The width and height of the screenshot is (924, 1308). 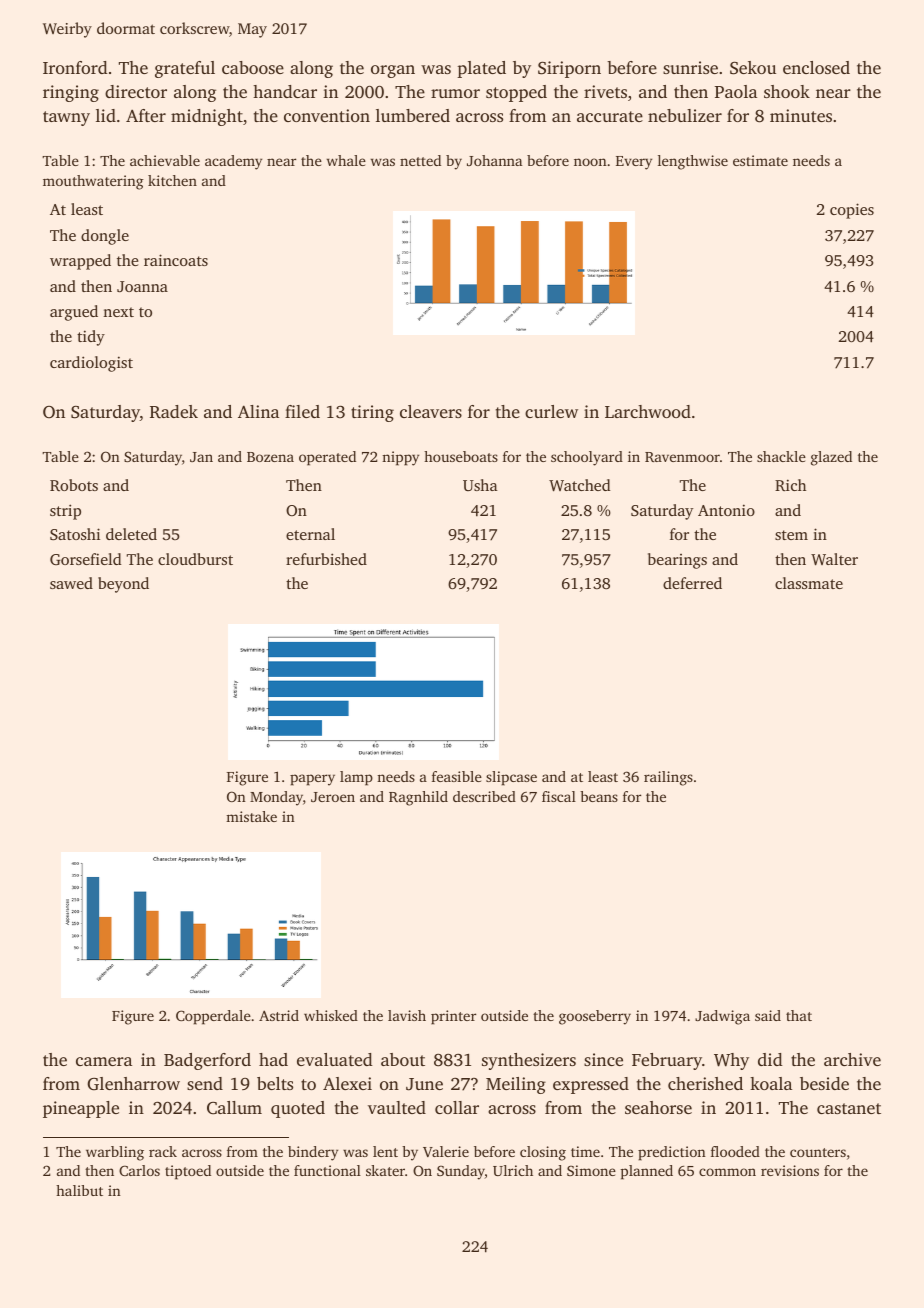 What do you see at coordinates (251, 816) in the screenshot?
I see `mistake` at bounding box center [251, 816].
